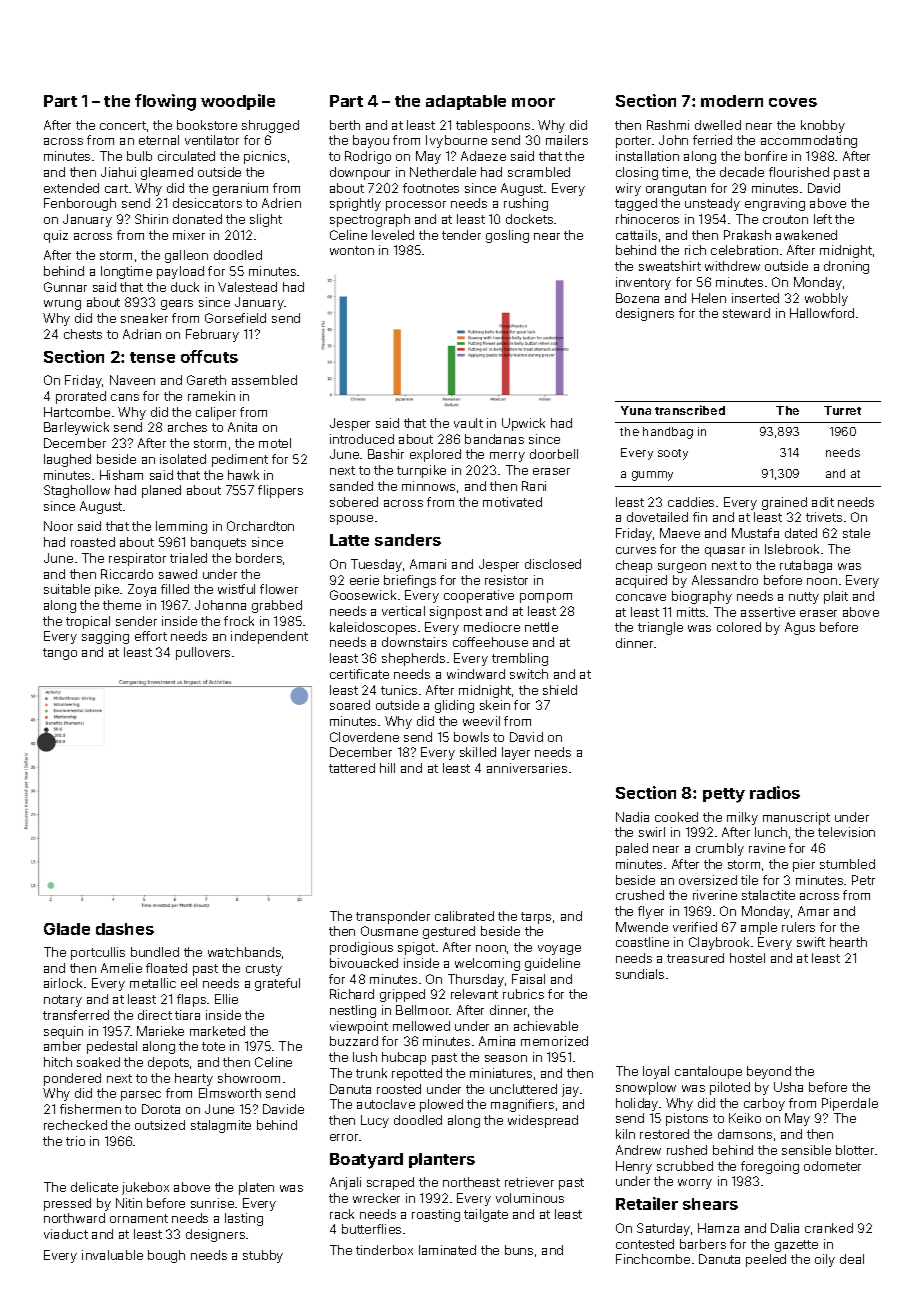 This screenshot has width=924, height=1308. Describe the element at coordinates (345, 1183) in the screenshot. I see `Anjali` at that location.
